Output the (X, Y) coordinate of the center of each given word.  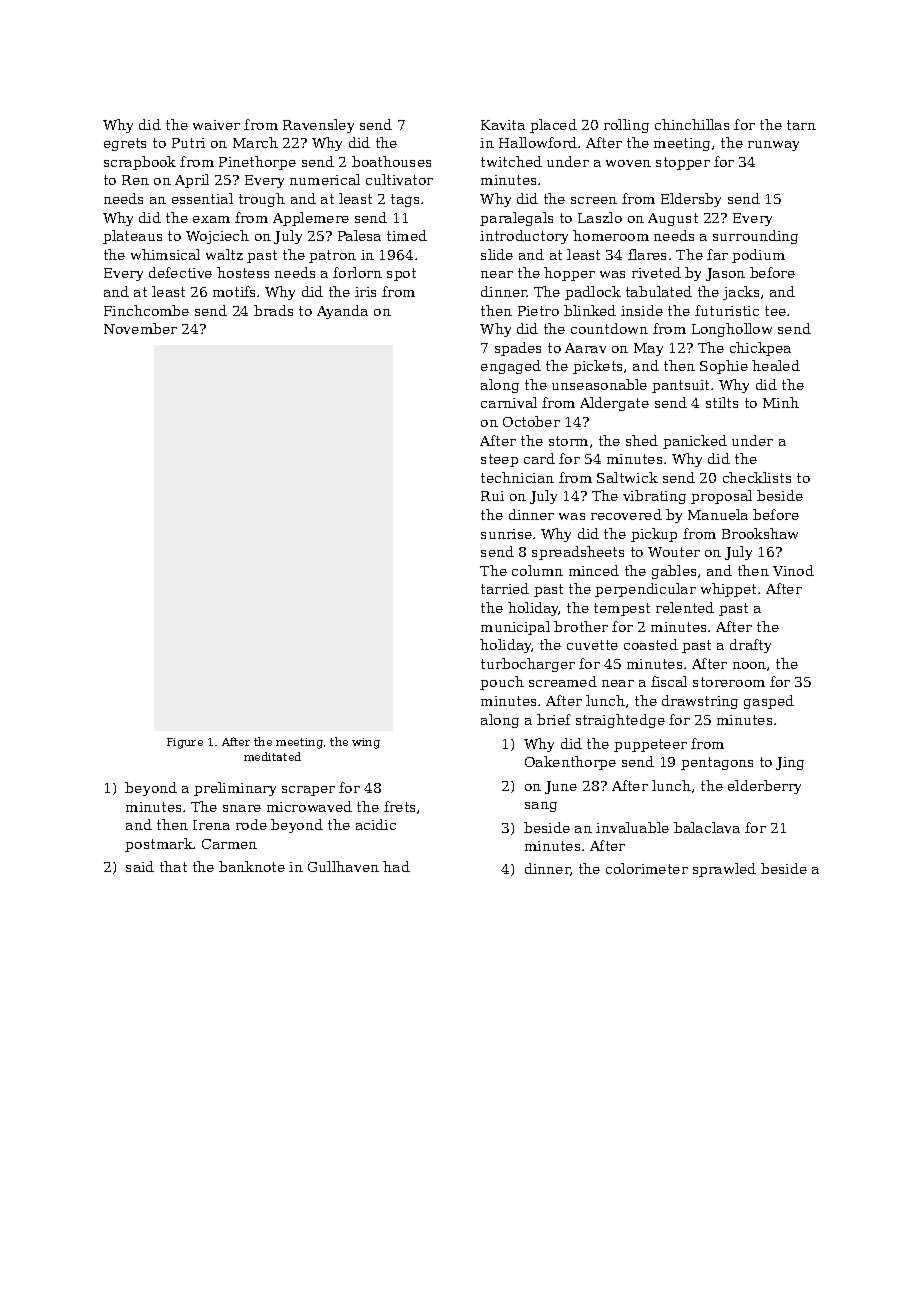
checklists (757, 477)
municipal (515, 628)
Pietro (538, 311)
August (673, 219)
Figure (185, 743)
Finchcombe (146, 310)
